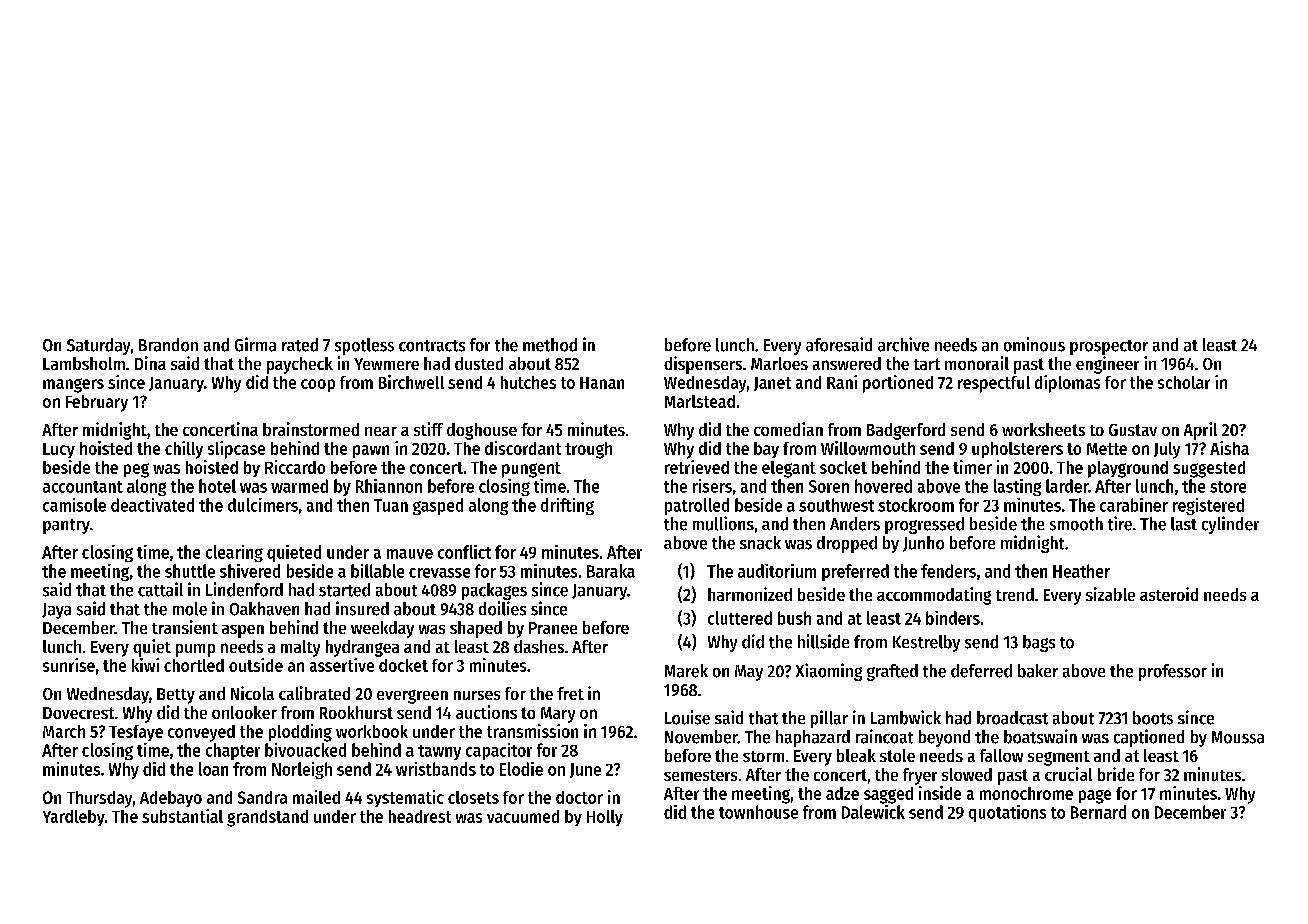 Image resolution: width=1308 pixels, height=924 pixels. What do you see at coordinates (78, 713) in the screenshot?
I see `Dovecrest` at bounding box center [78, 713].
